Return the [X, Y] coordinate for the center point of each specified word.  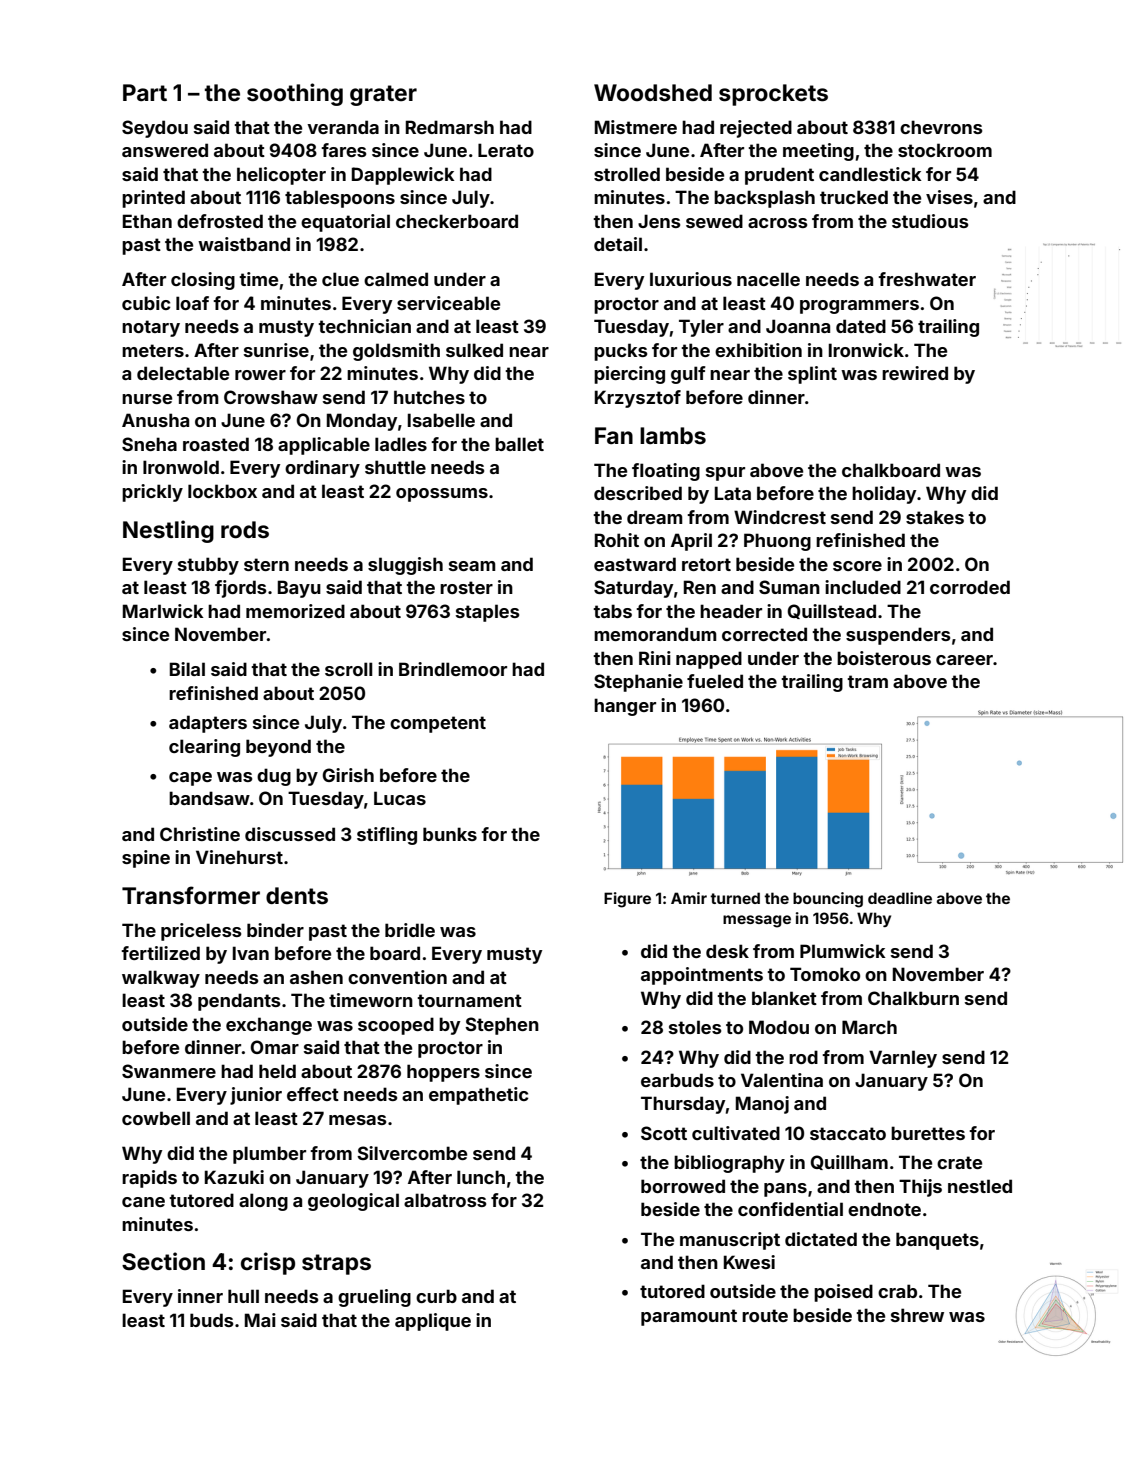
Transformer [191, 895]
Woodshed [653, 93]
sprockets [773, 95]
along [263, 1202]
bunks [450, 834]
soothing [295, 94]
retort [706, 564]
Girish [348, 775]
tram [867, 681]
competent [438, 724]
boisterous [884, 658]
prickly [152, 493]
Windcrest [780, 517]
